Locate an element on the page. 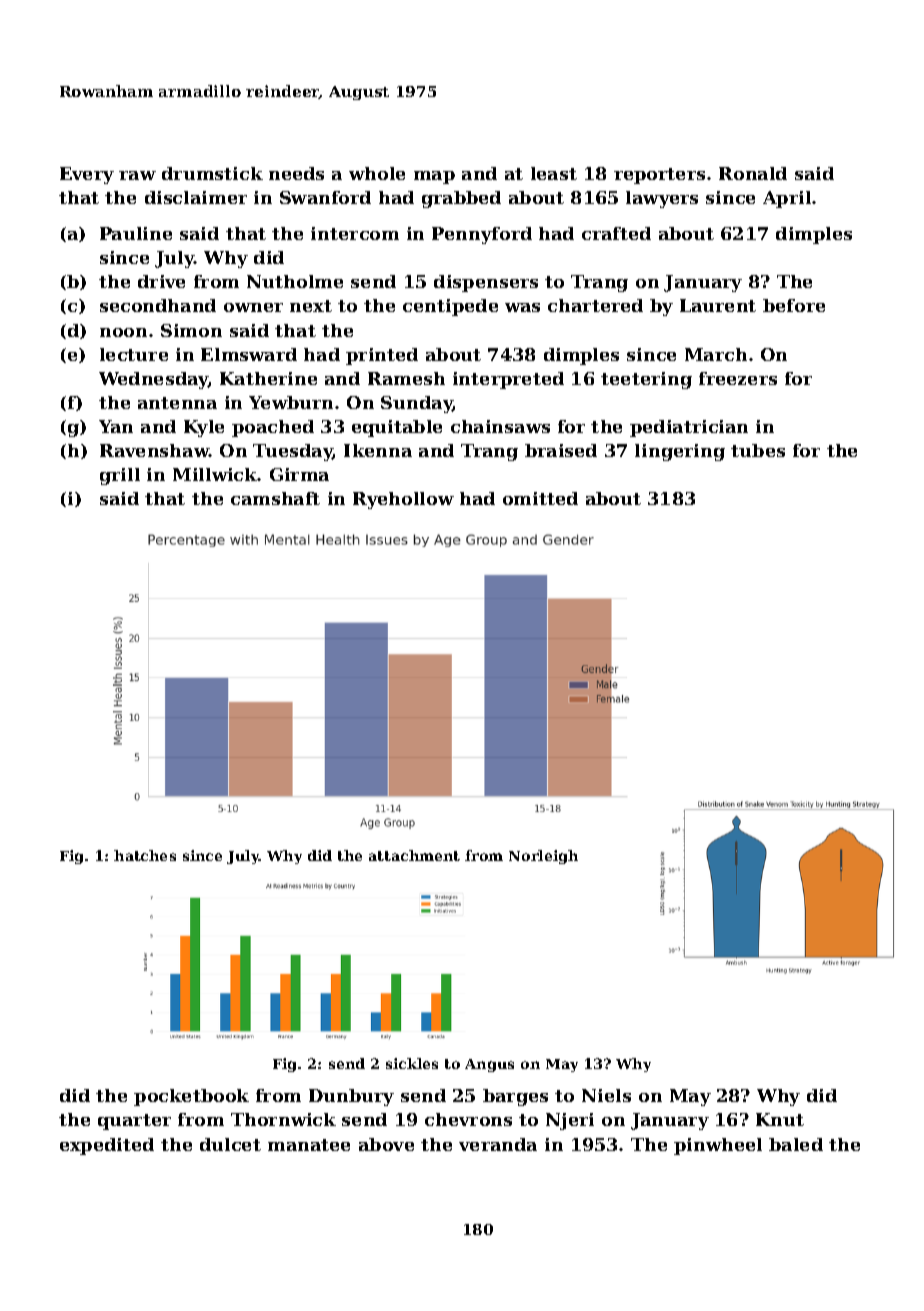 This document has width=924, height=1311. tubes is located at coordinates (758, 450).
